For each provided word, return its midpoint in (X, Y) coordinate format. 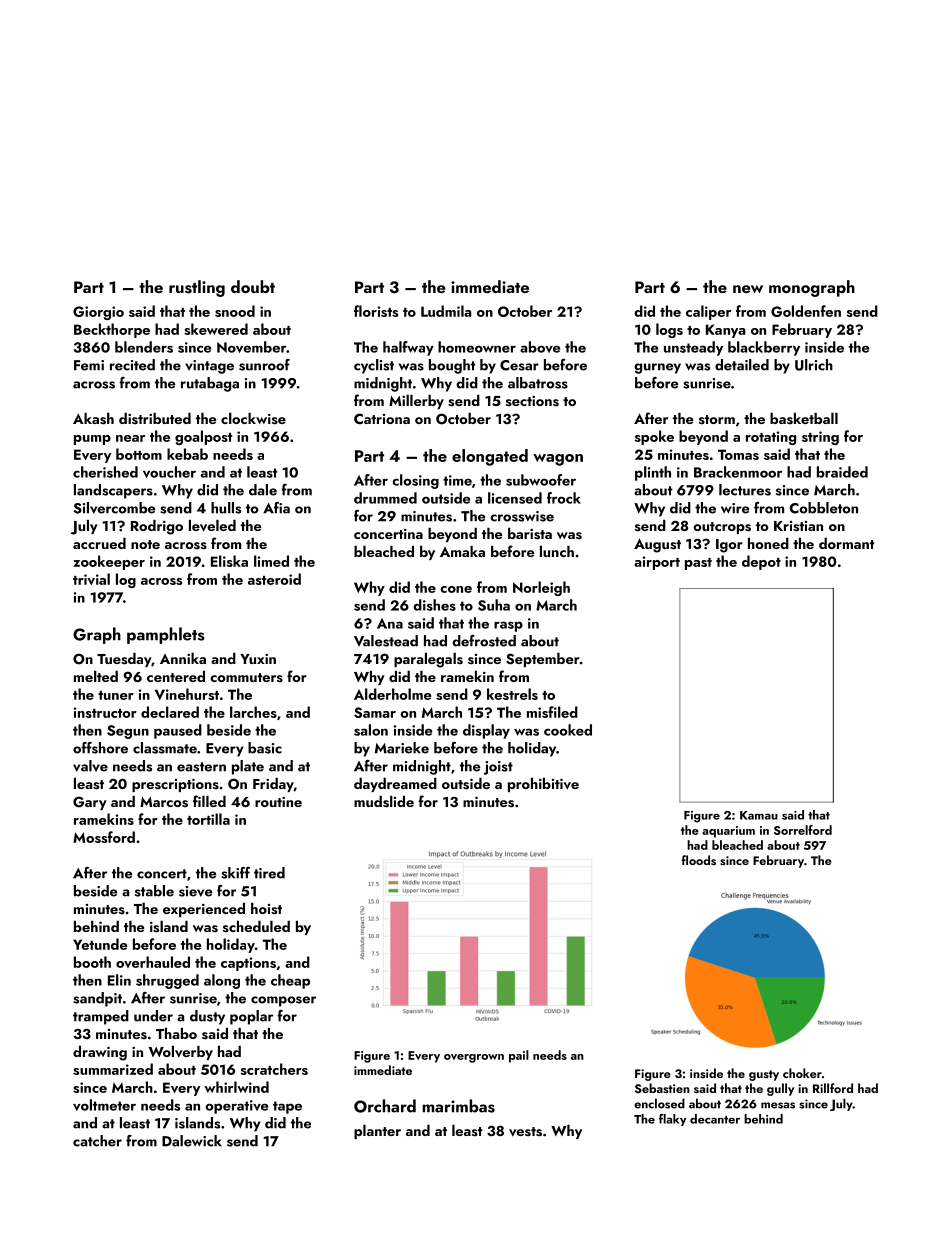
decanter (715, 1119)
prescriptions (175, 785)
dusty (207, 1017)
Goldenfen (806, 311)
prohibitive (543, 785)
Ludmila (446, 311)
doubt (253, 286)
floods (698, 860)
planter (377, 1132)
